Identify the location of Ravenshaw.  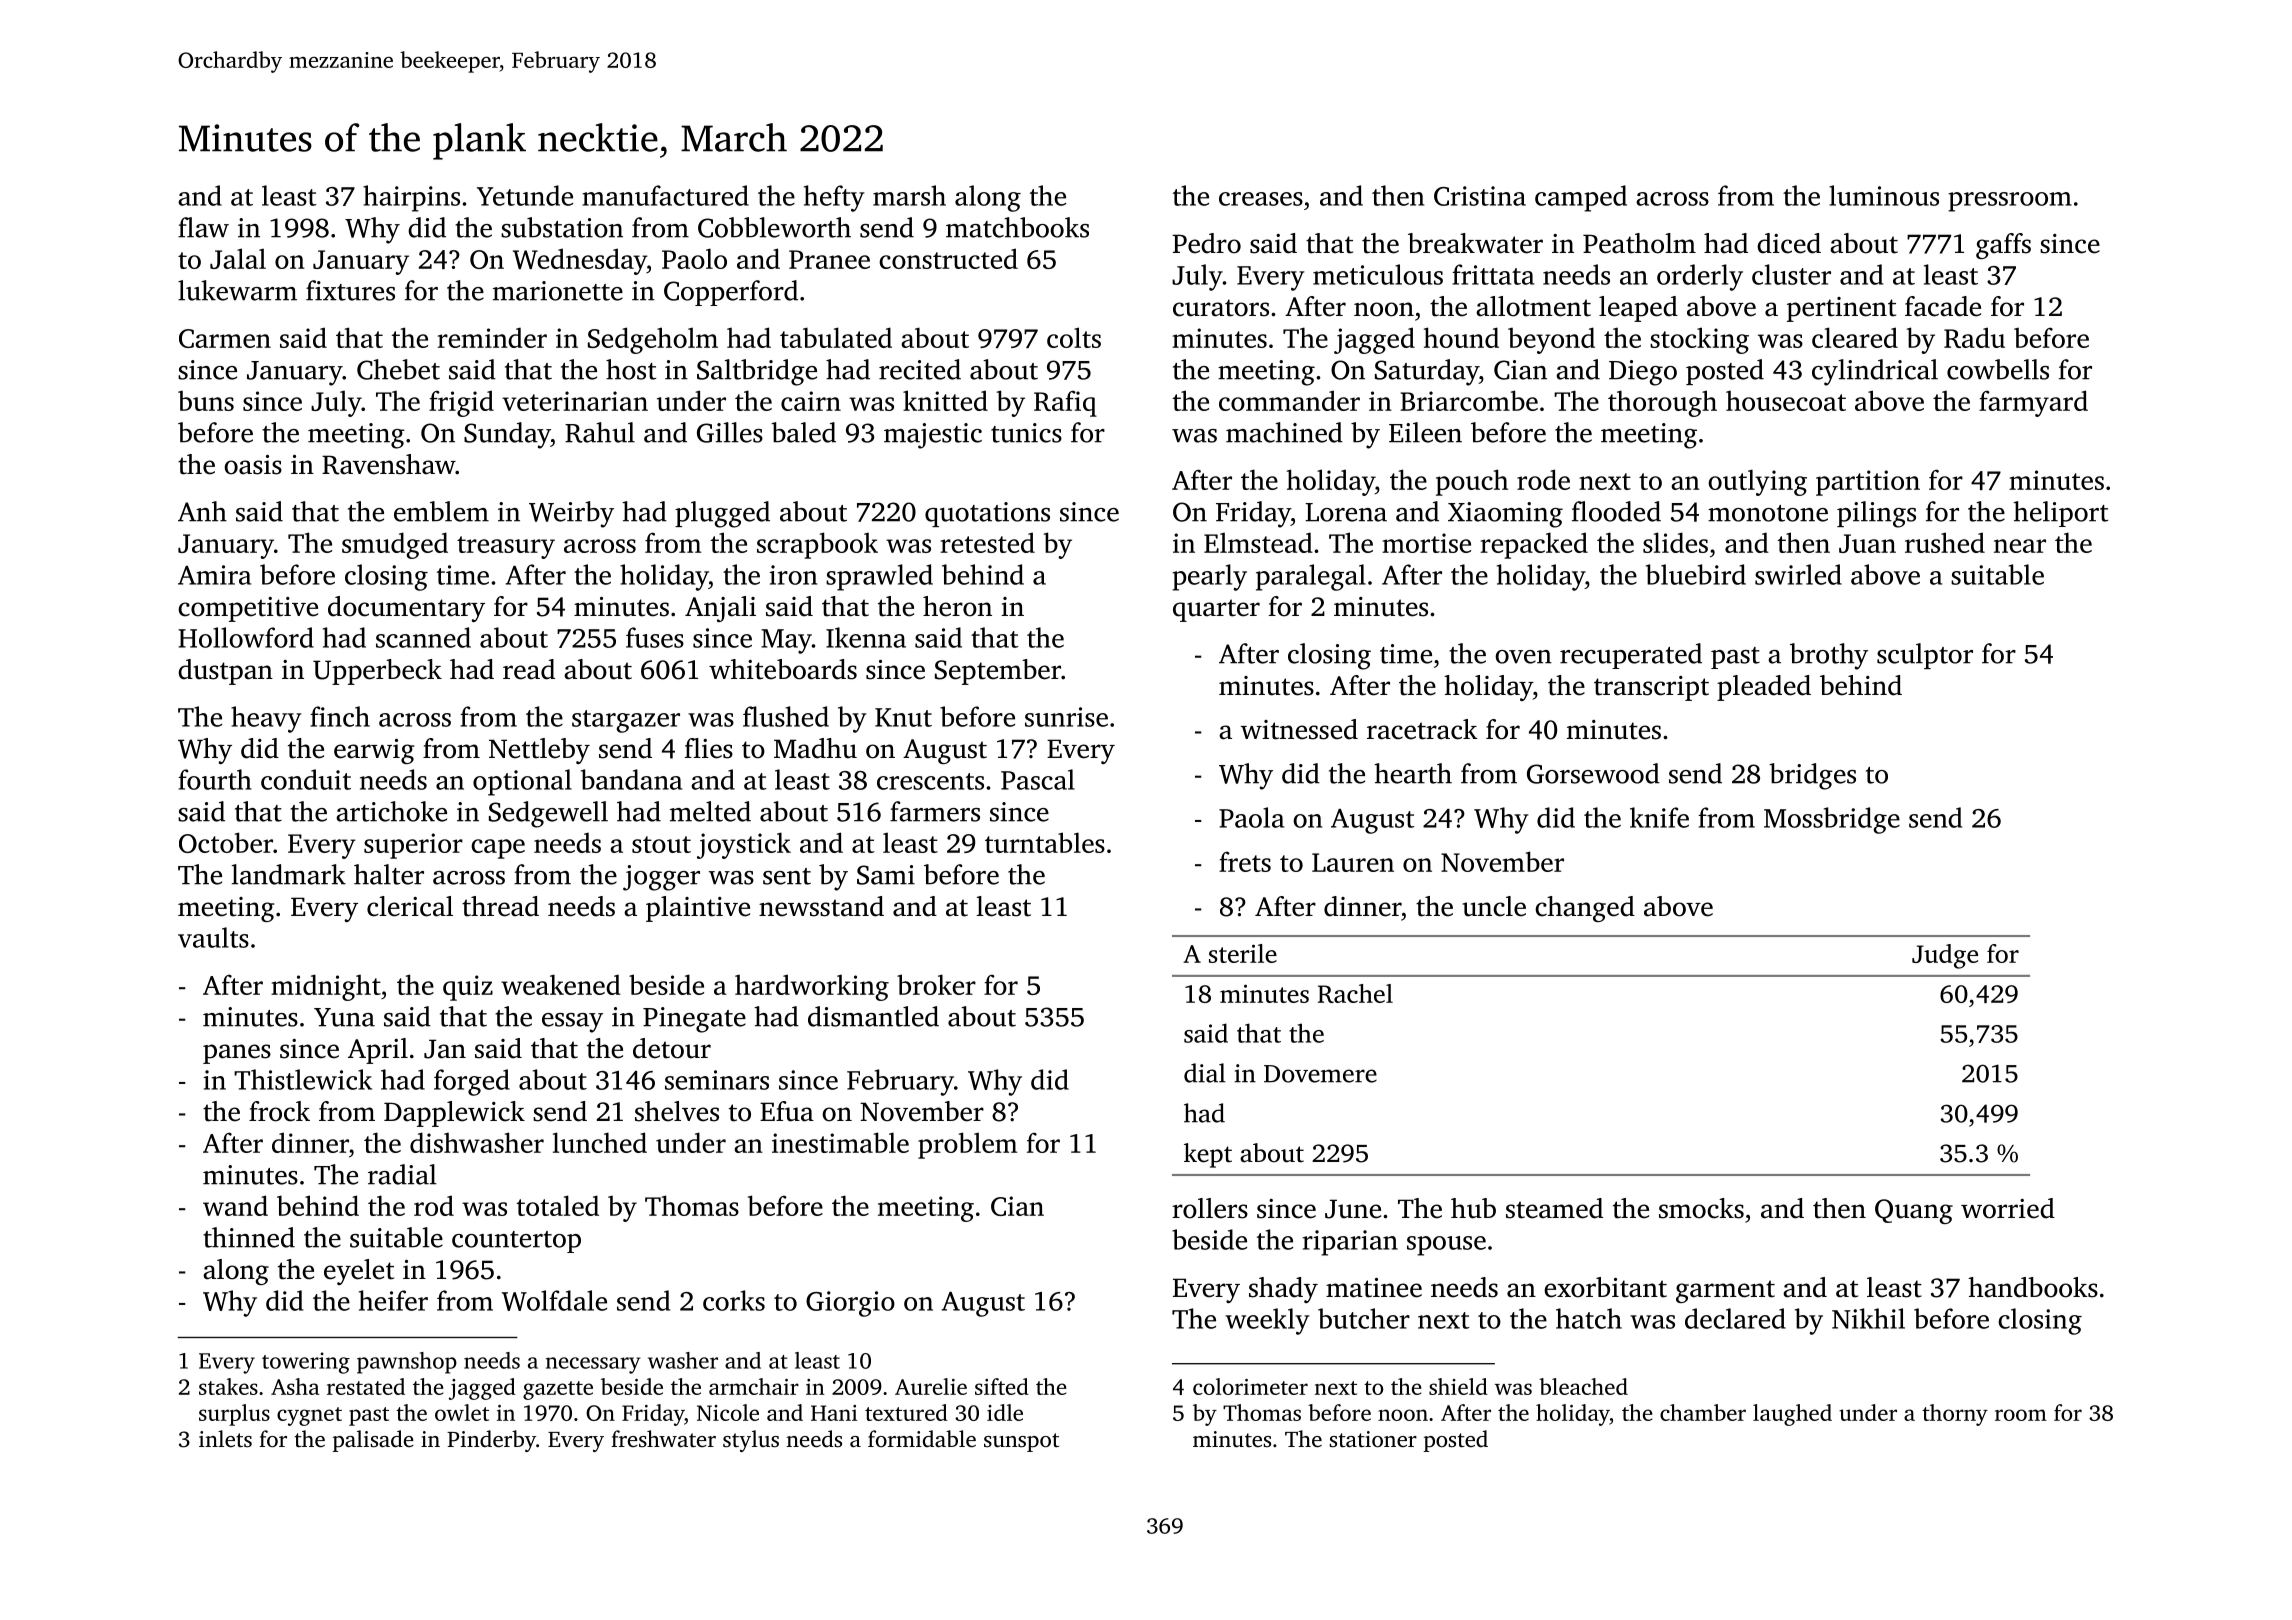
(389, 464).
